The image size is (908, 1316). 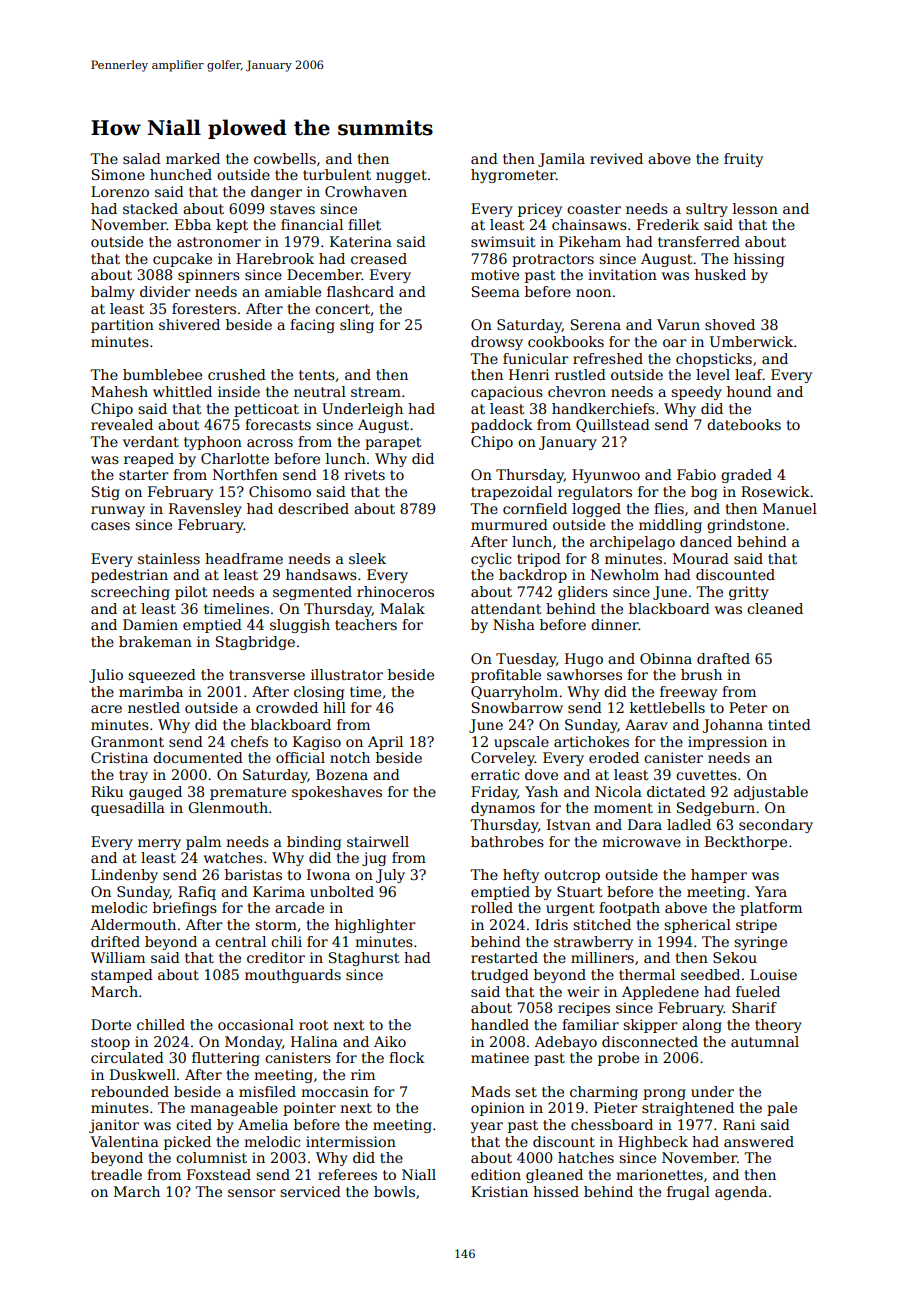 What do you see at coordinates (378, 841) in the image?
I see `stairwell` at bounding box center [378, 841].
